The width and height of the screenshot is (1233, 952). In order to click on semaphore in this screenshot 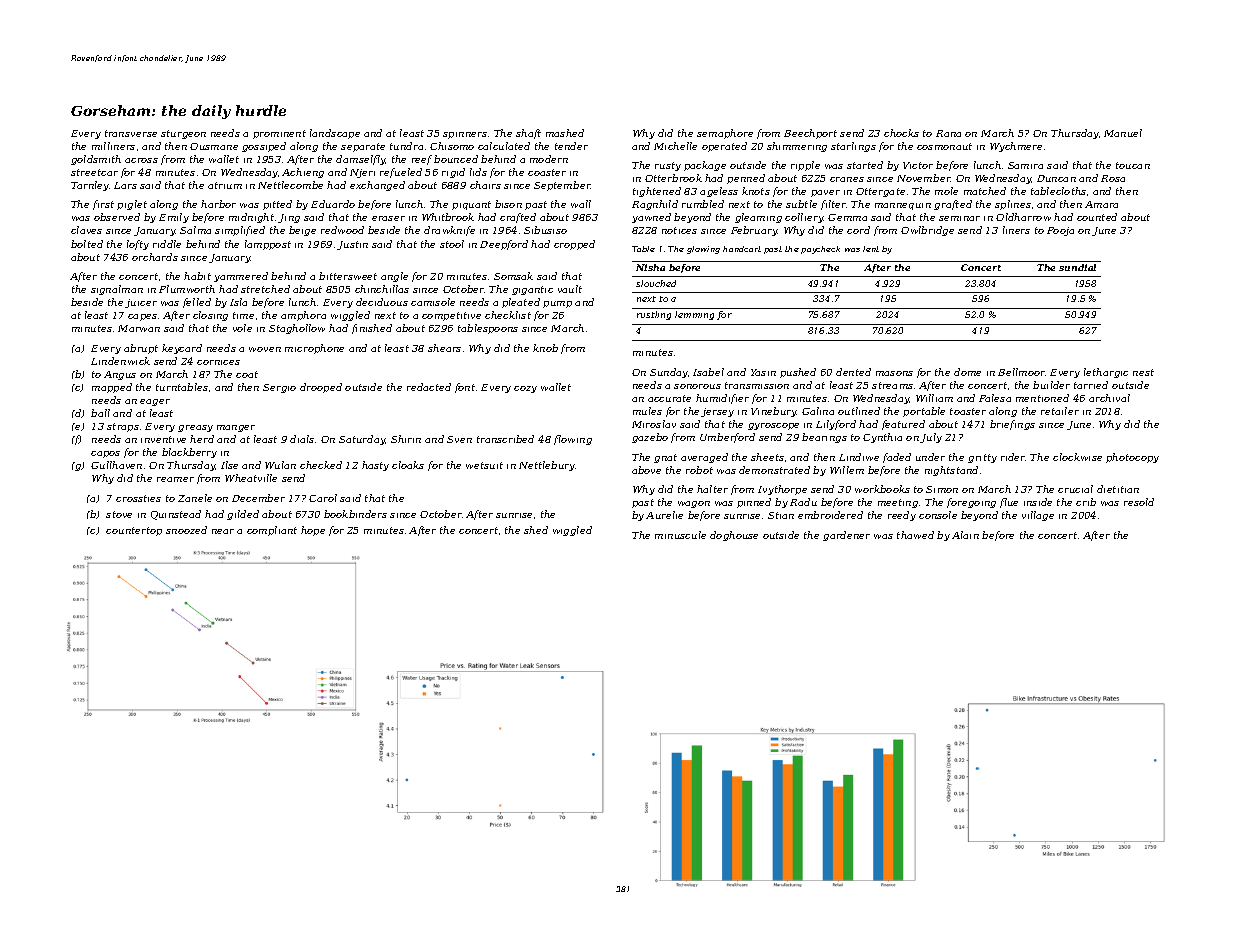, I will do `click(725, 134)`.
